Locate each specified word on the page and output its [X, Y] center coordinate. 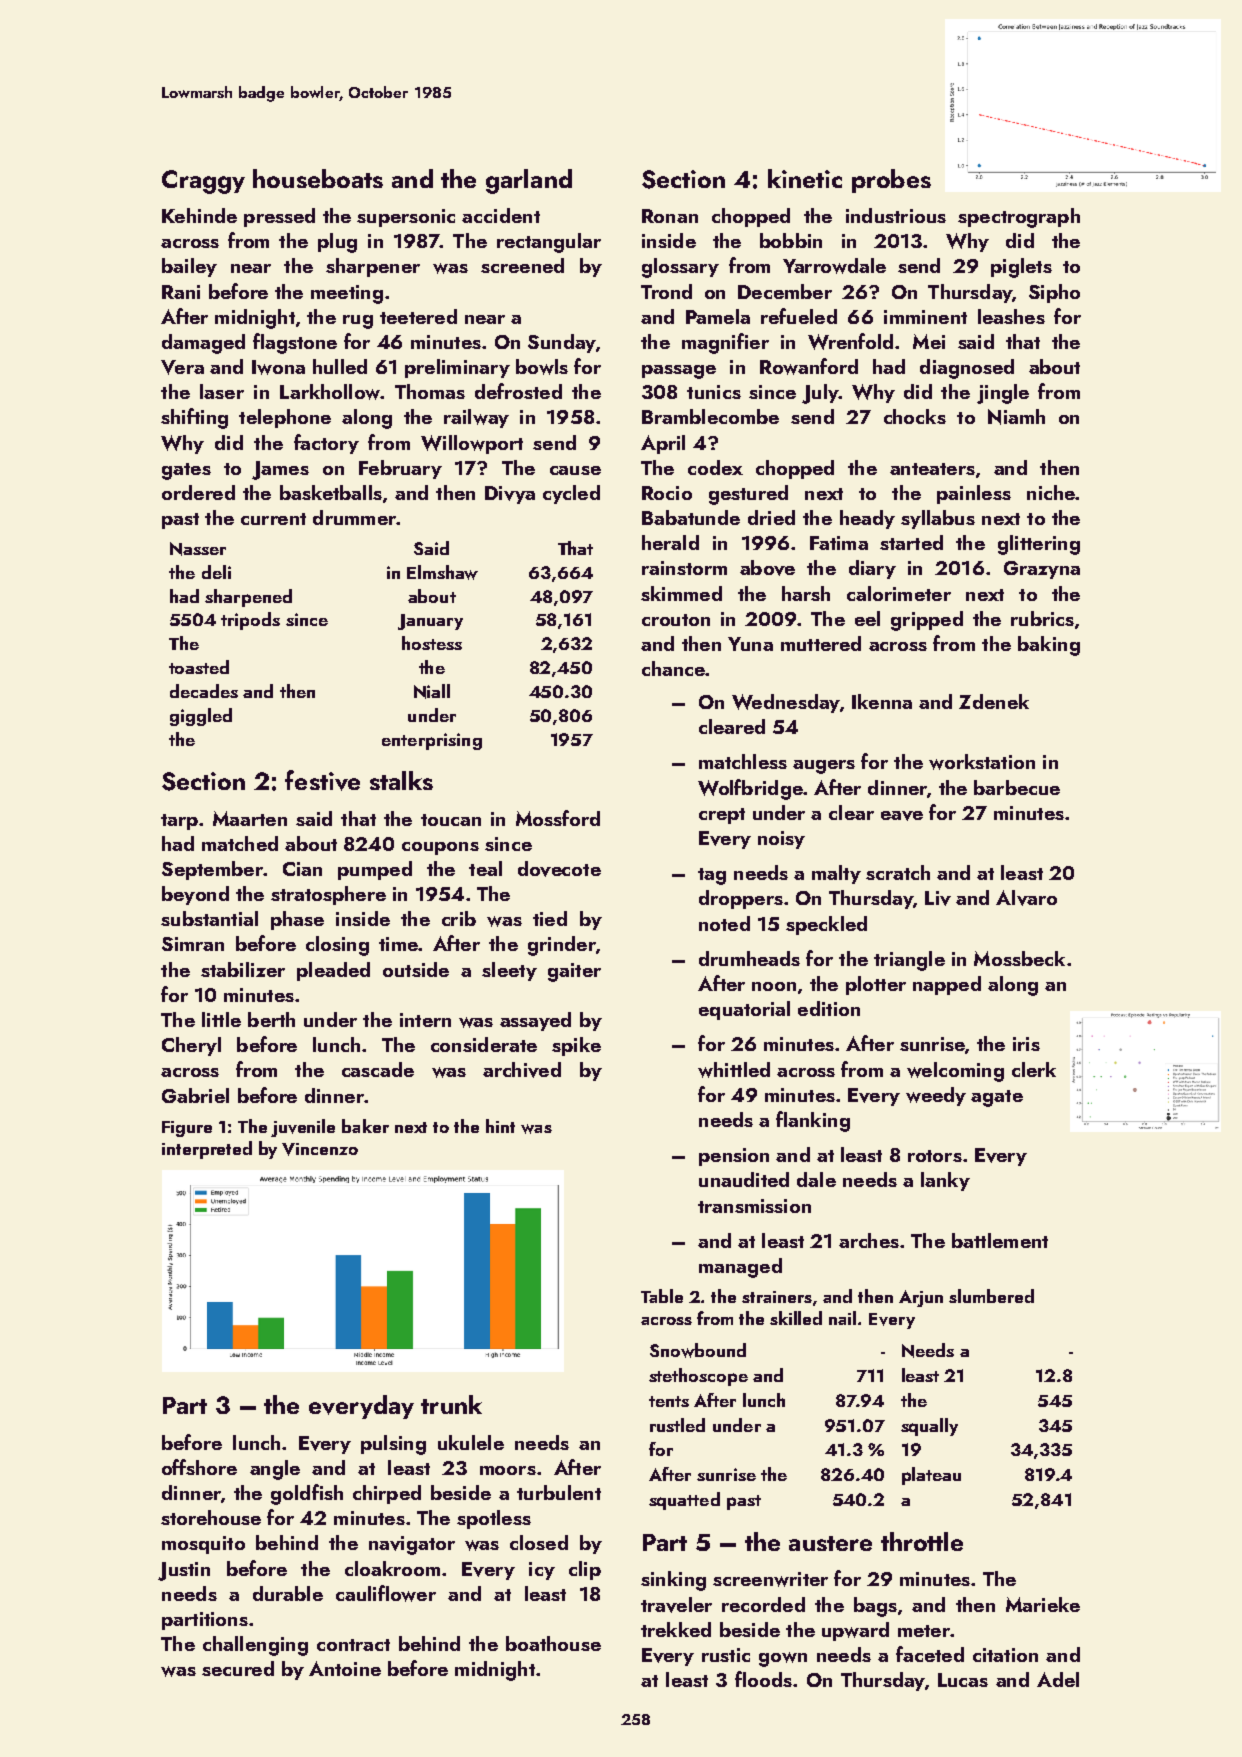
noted [724, 923]
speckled [826, 925]
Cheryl [191, 1046]
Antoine [345, 1668]
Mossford [558, 818]
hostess [432, 643]
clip [585, 1570]
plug [337, 243]
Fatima [839, 543]
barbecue [1017, 787]
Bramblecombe [710, 416]
